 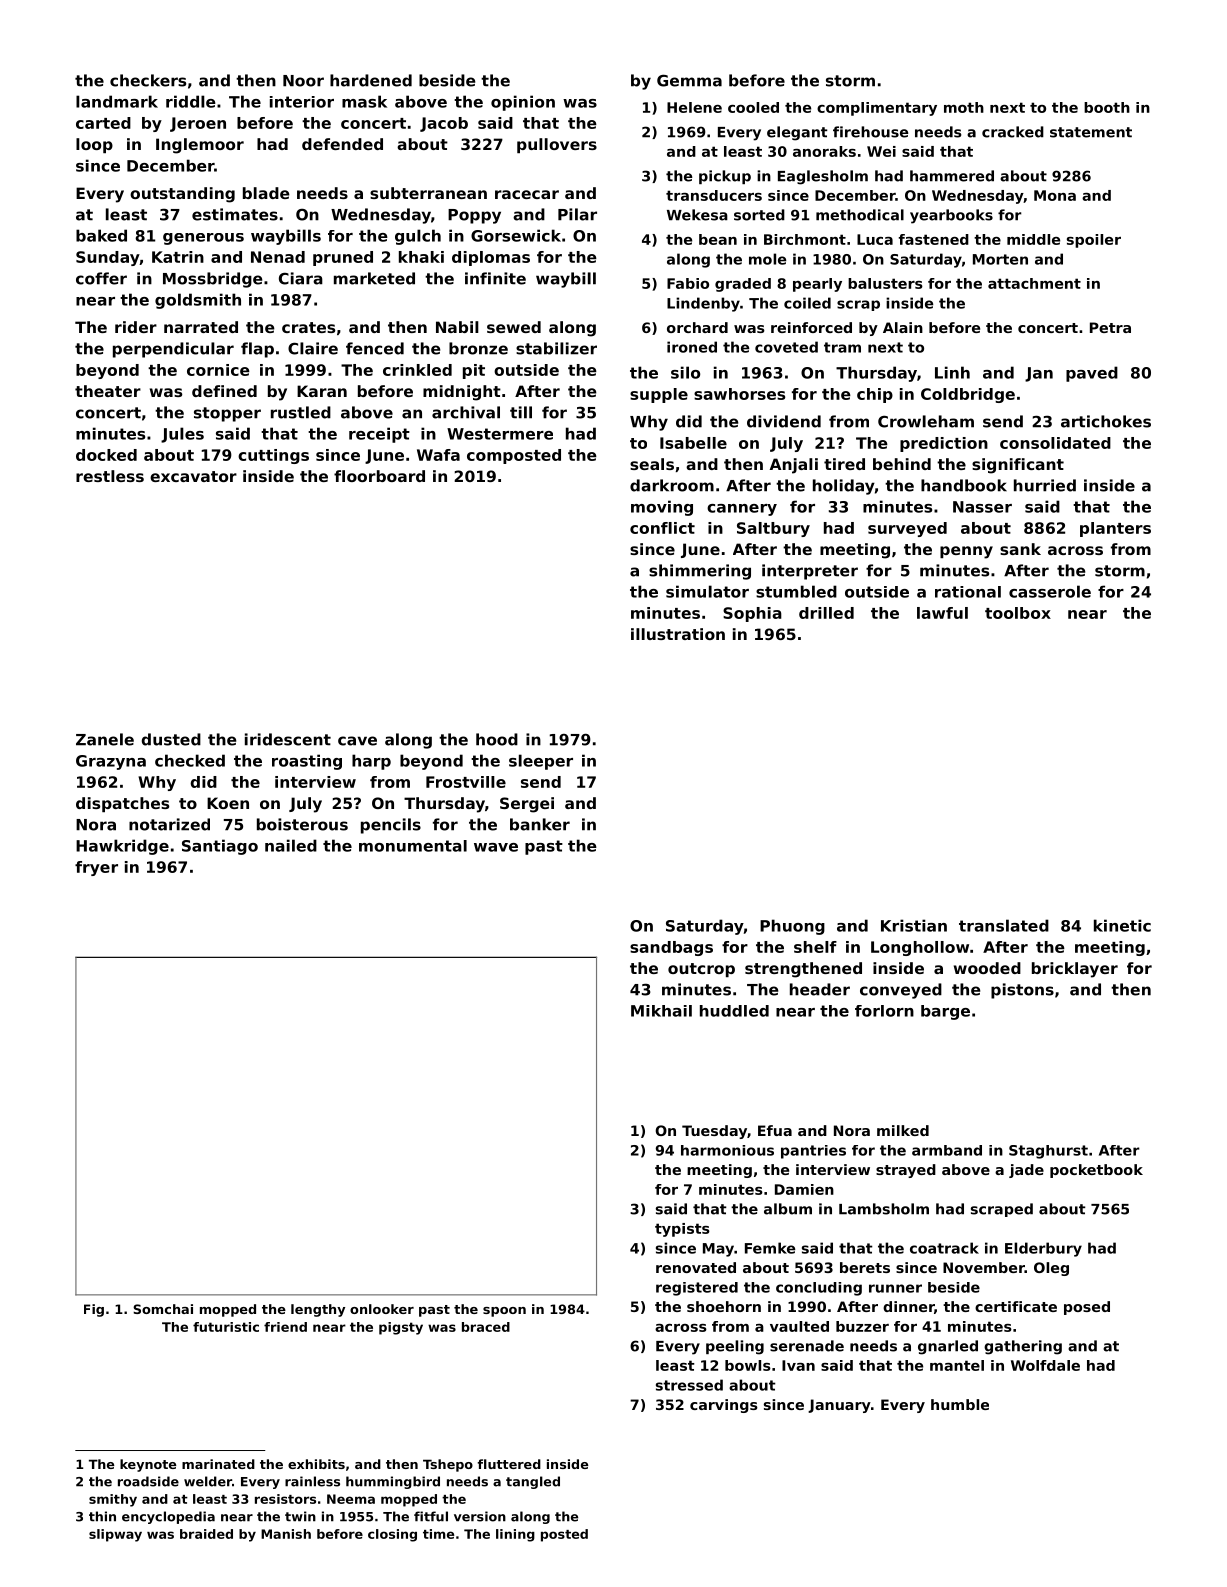 What do you see at coordinates (556, 348) in the document?
I see `stabilizer` at bounding box center [556, 348].
